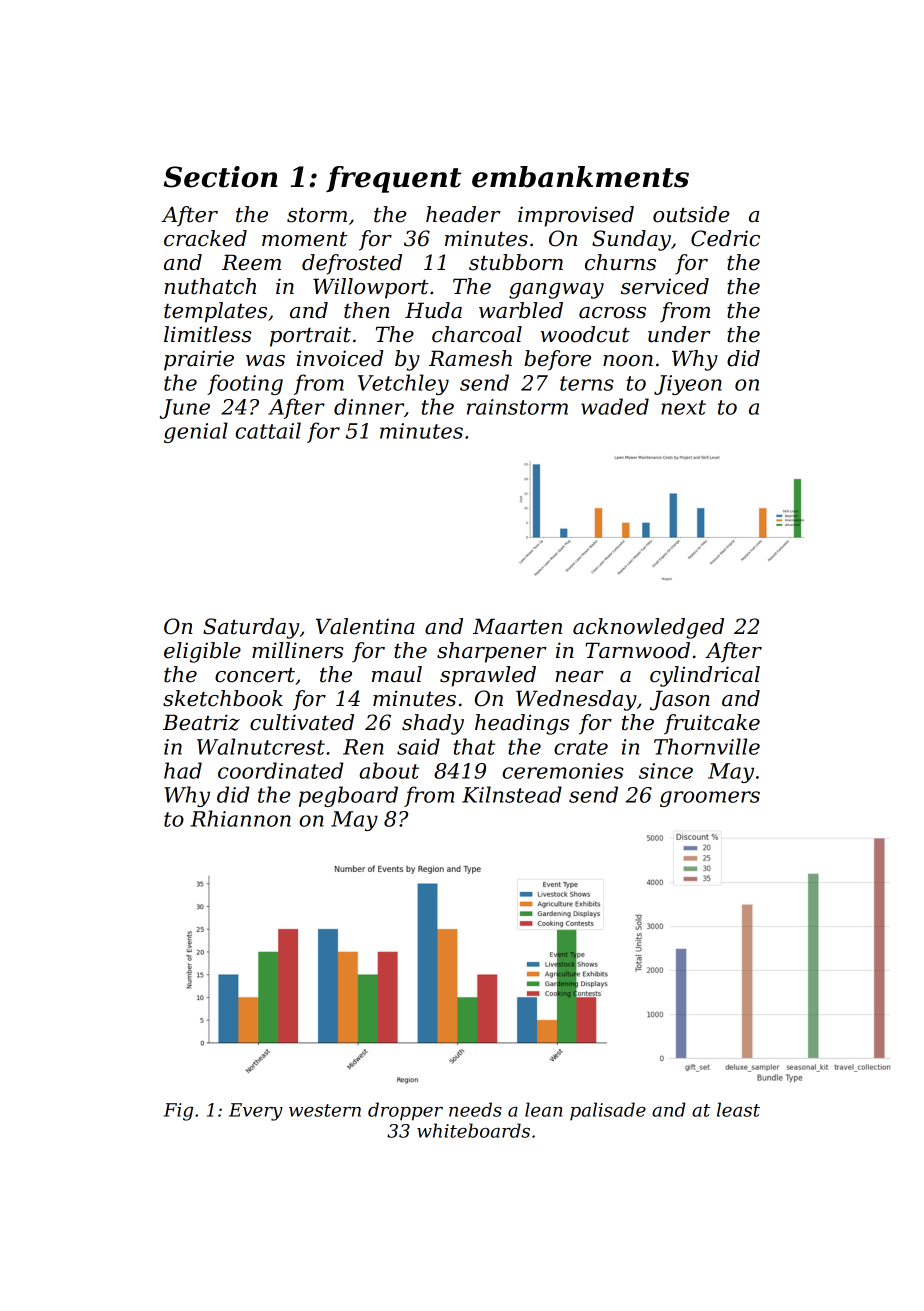 This image has height=1311, width=924. What do you see at coordinates (245, 384) in the image?
I see `footing` at bounding box center [245, 384].
